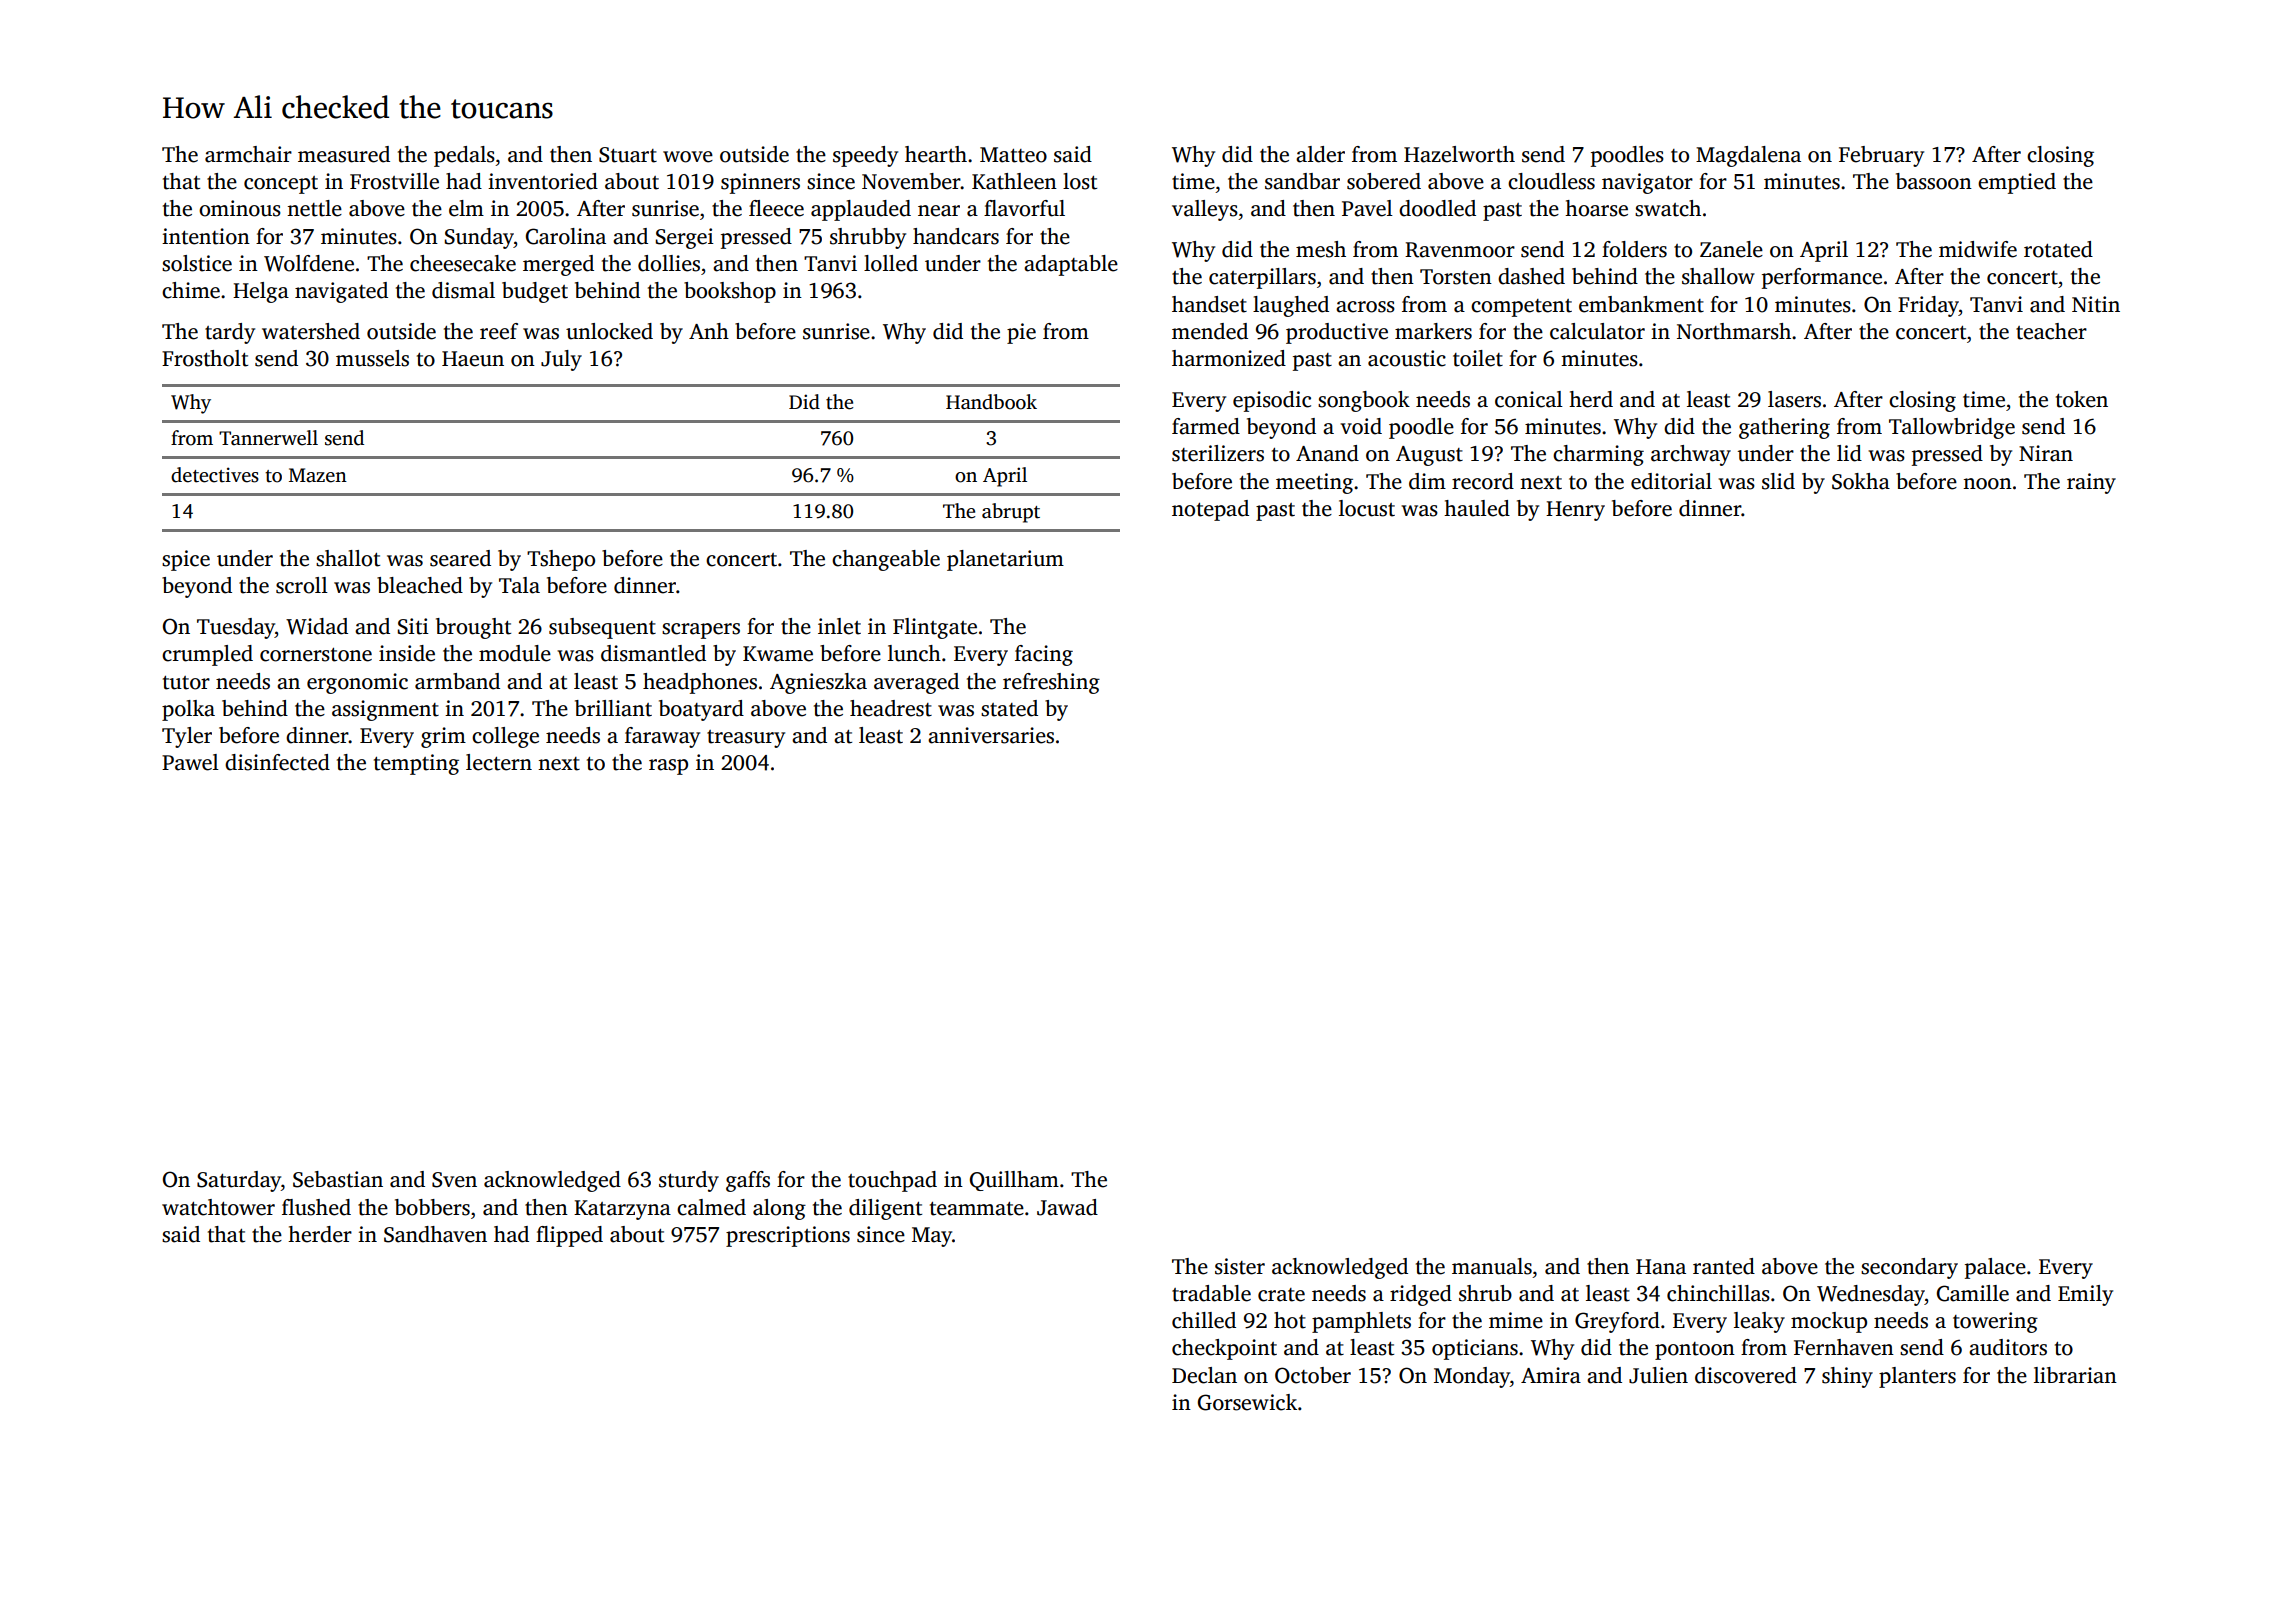 This screenshot has width=2292, height=1620. I want to click on sturdy, so click(689, 1181).
